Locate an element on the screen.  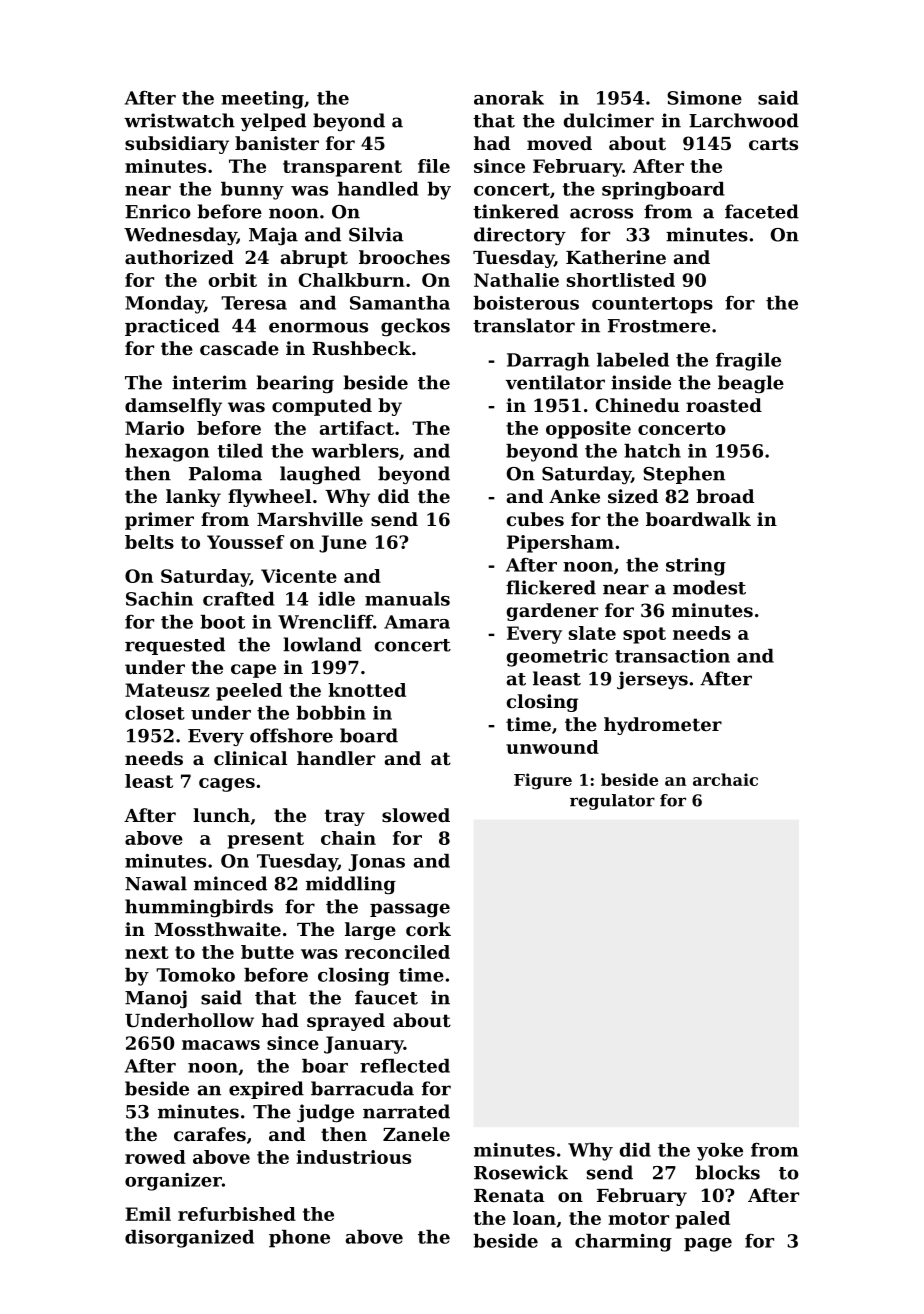
hummingbirds is located at coordinates (199, 908).
